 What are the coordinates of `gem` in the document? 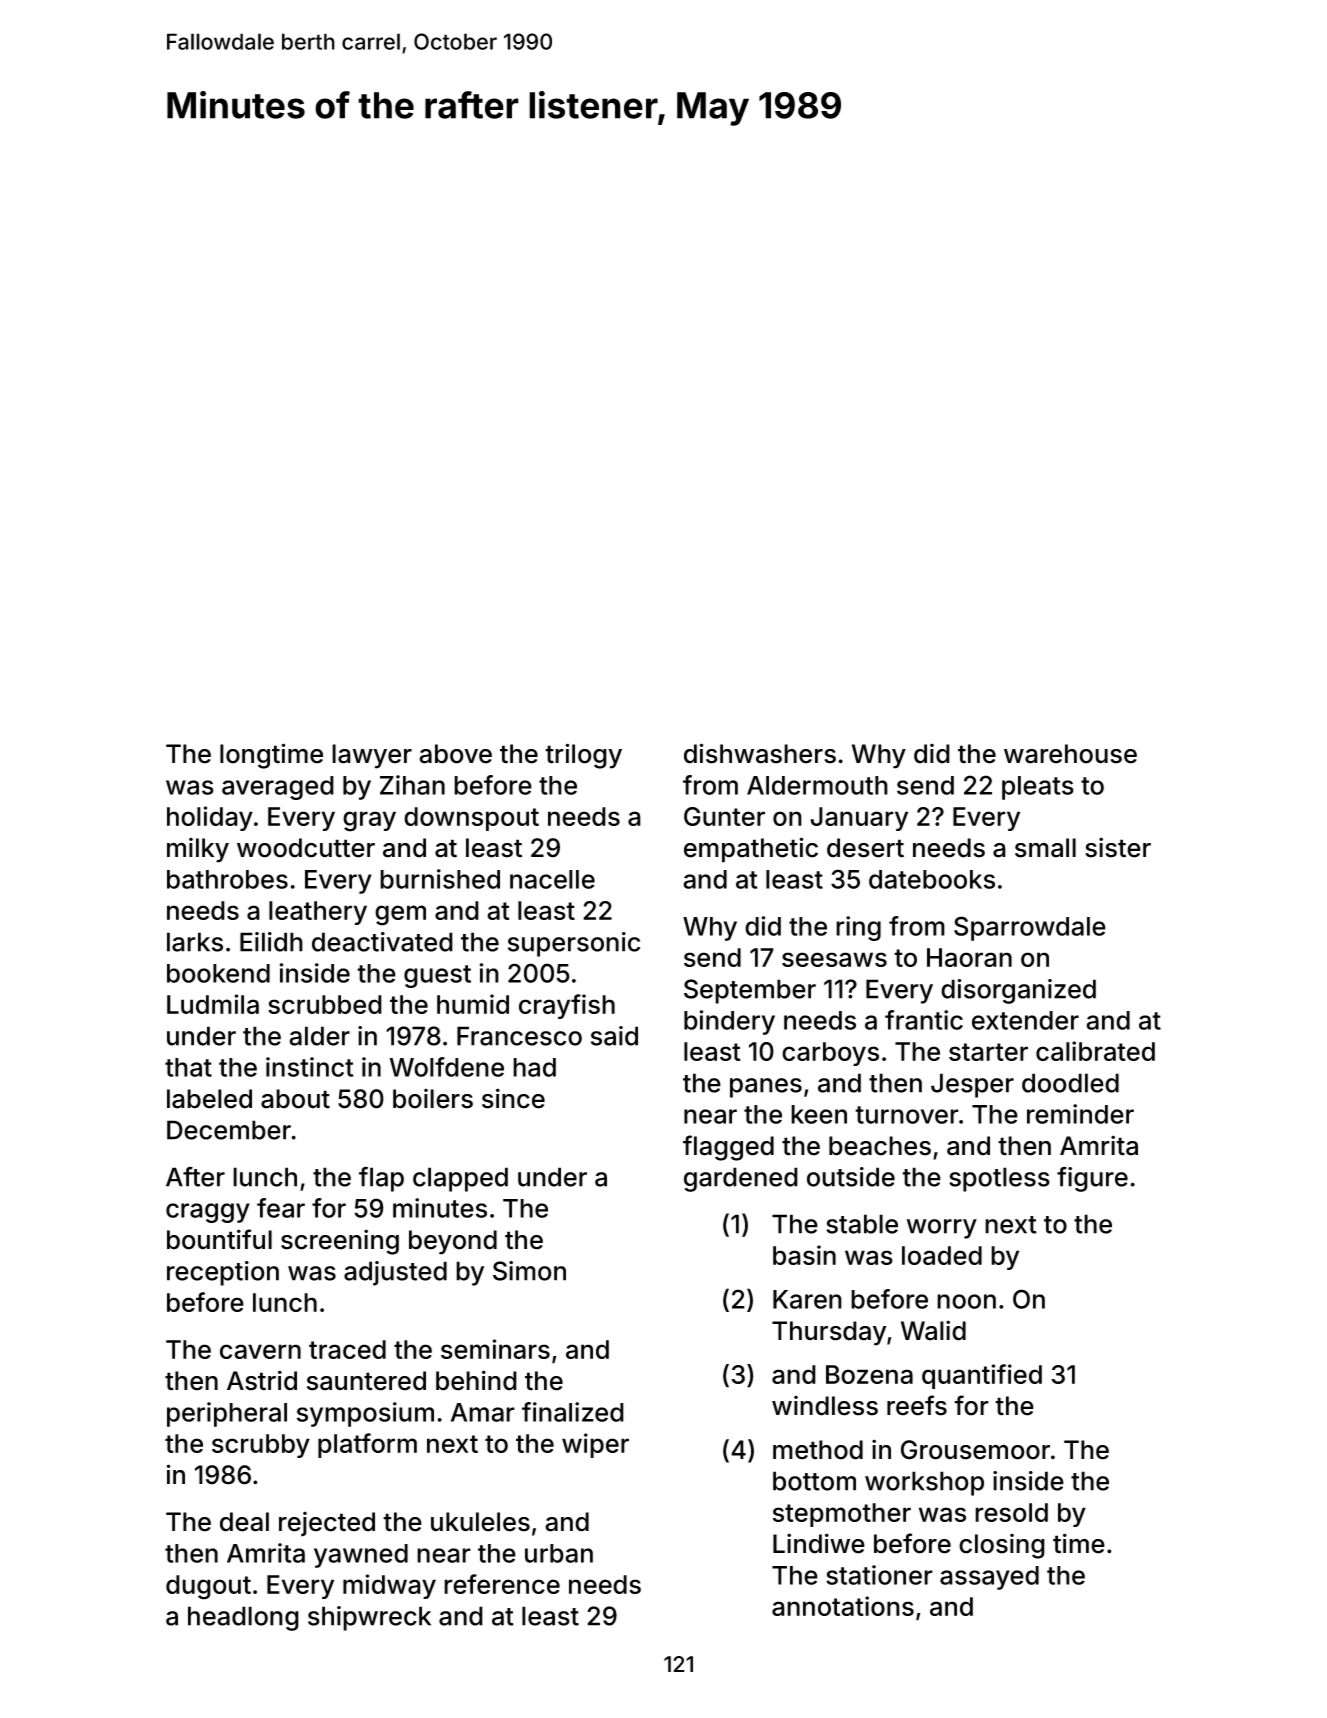 It's located at (400, 915).
